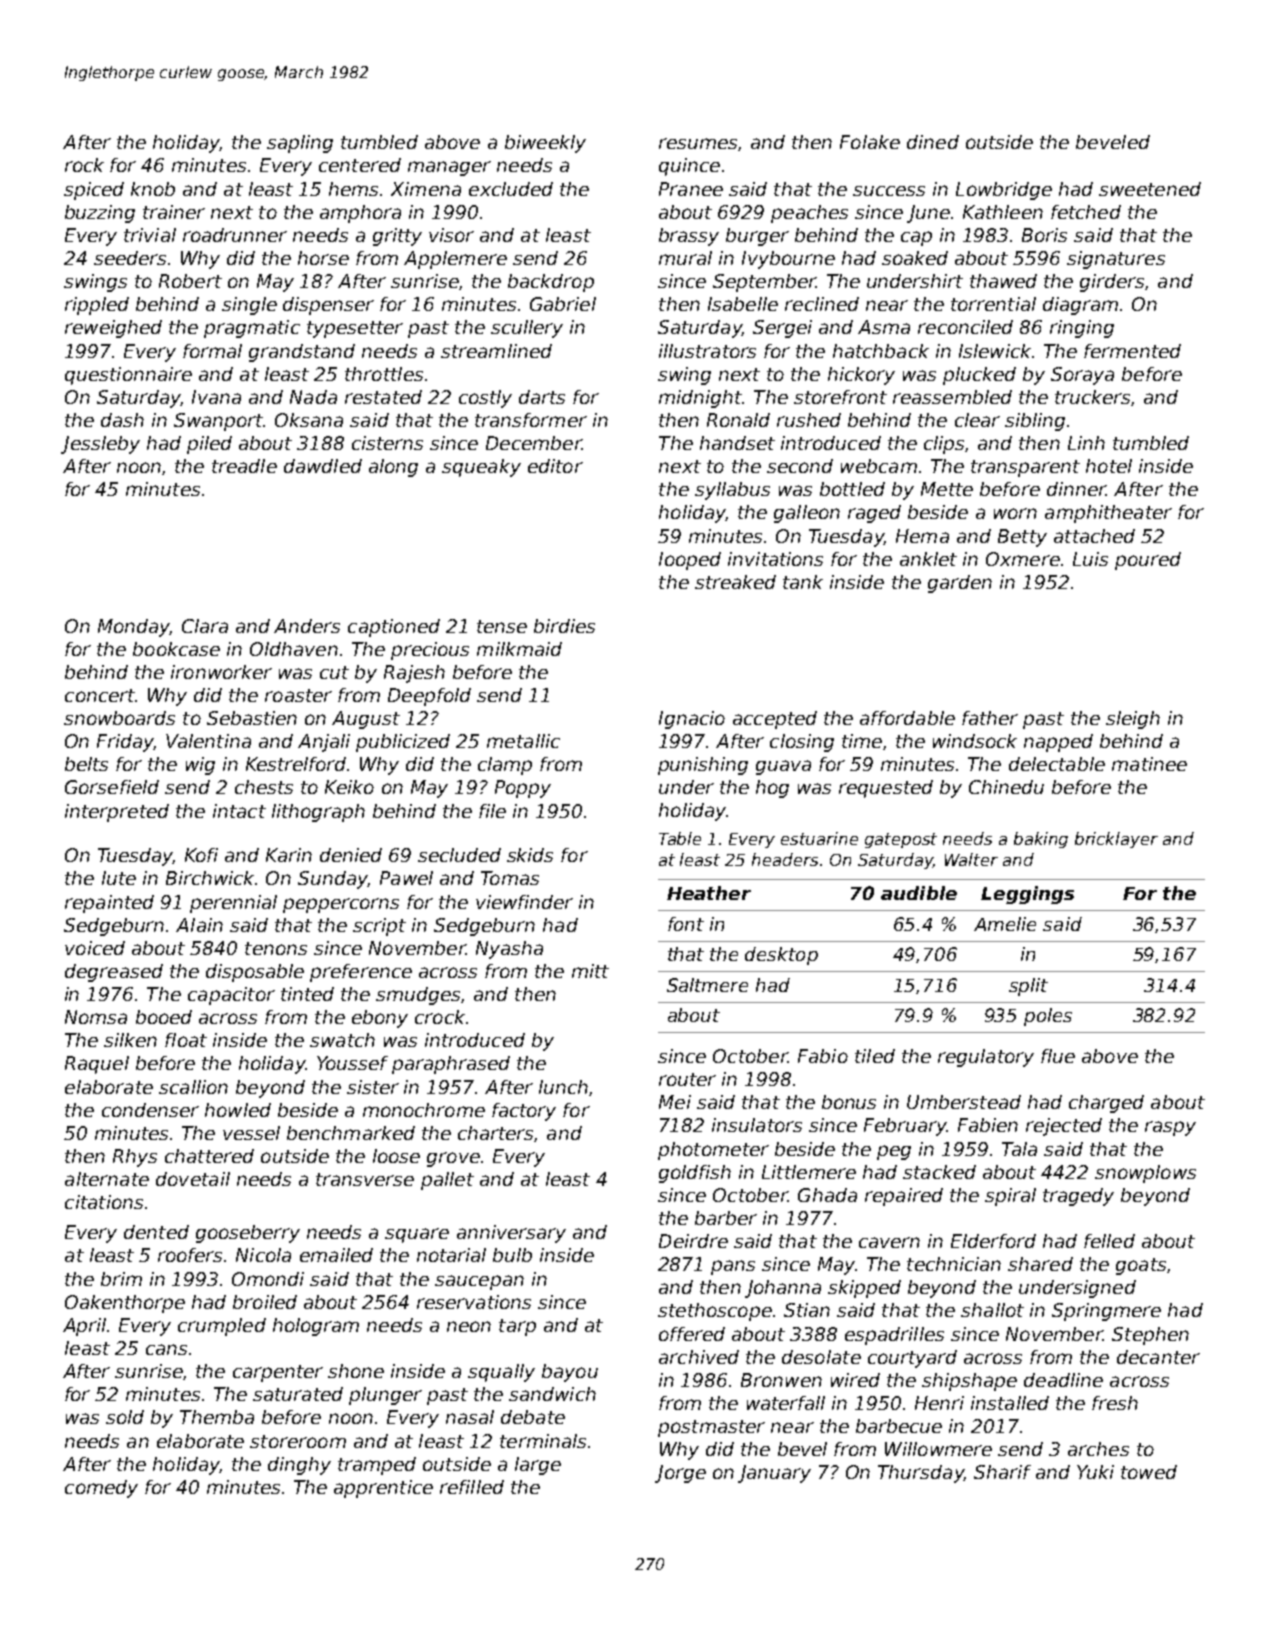  I want to click on snowplows, so click(1145, 1174).
